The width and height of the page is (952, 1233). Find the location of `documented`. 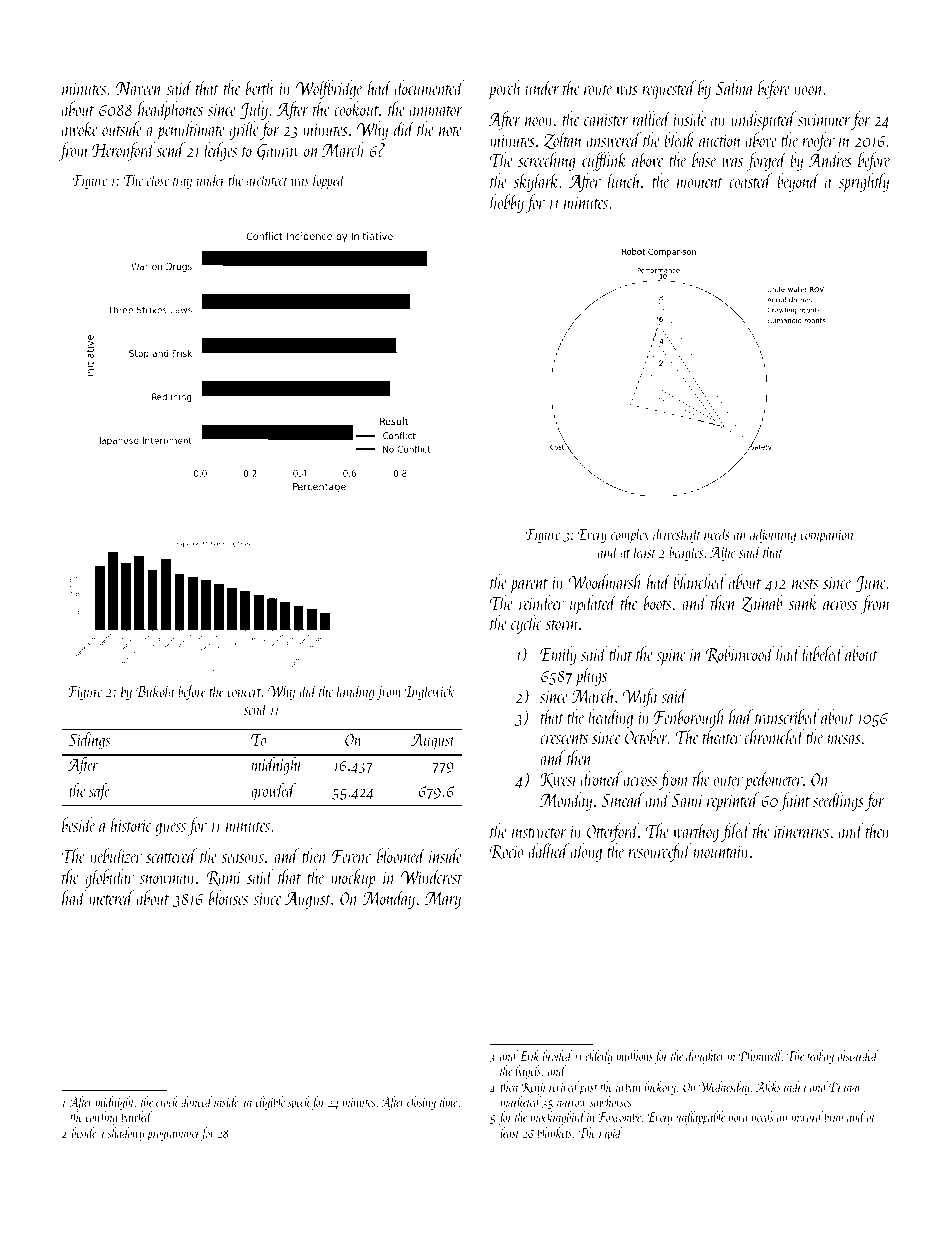

documented is located at coordinates (429, 87).
